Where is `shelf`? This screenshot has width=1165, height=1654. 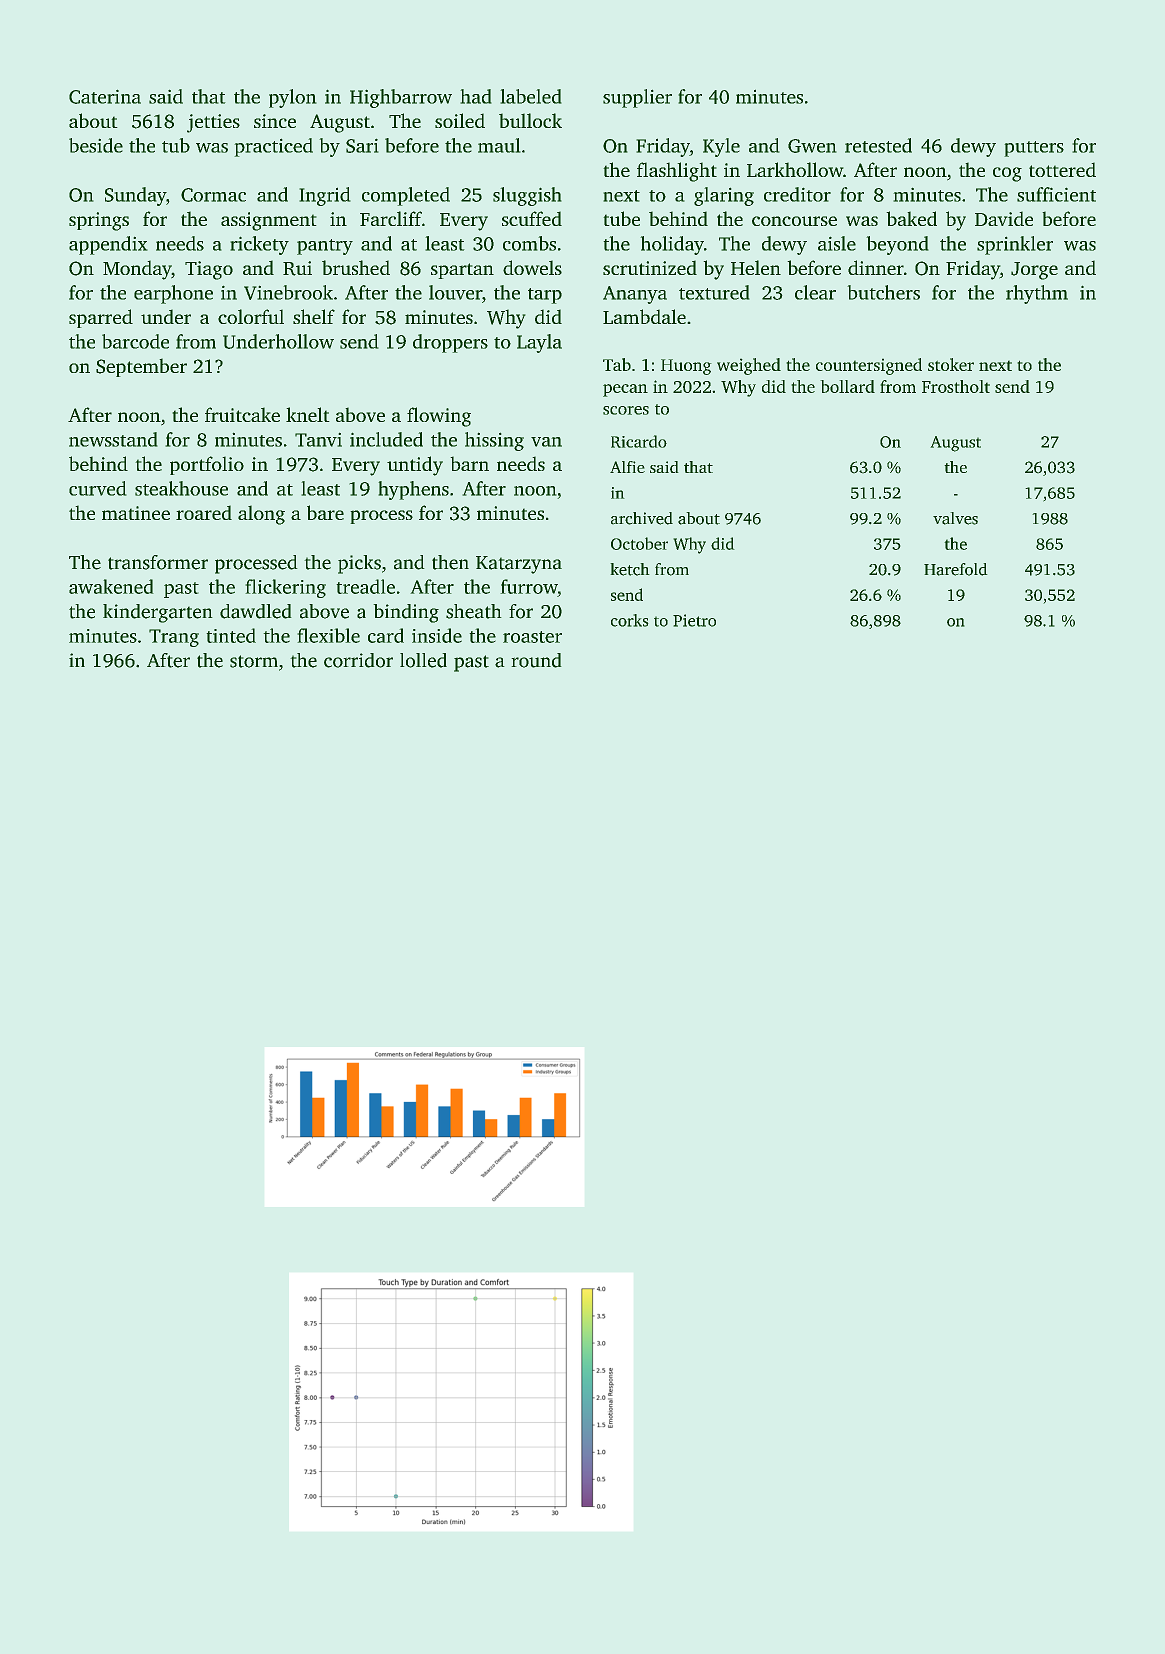
shelf is located at coordinates (314, 316).
